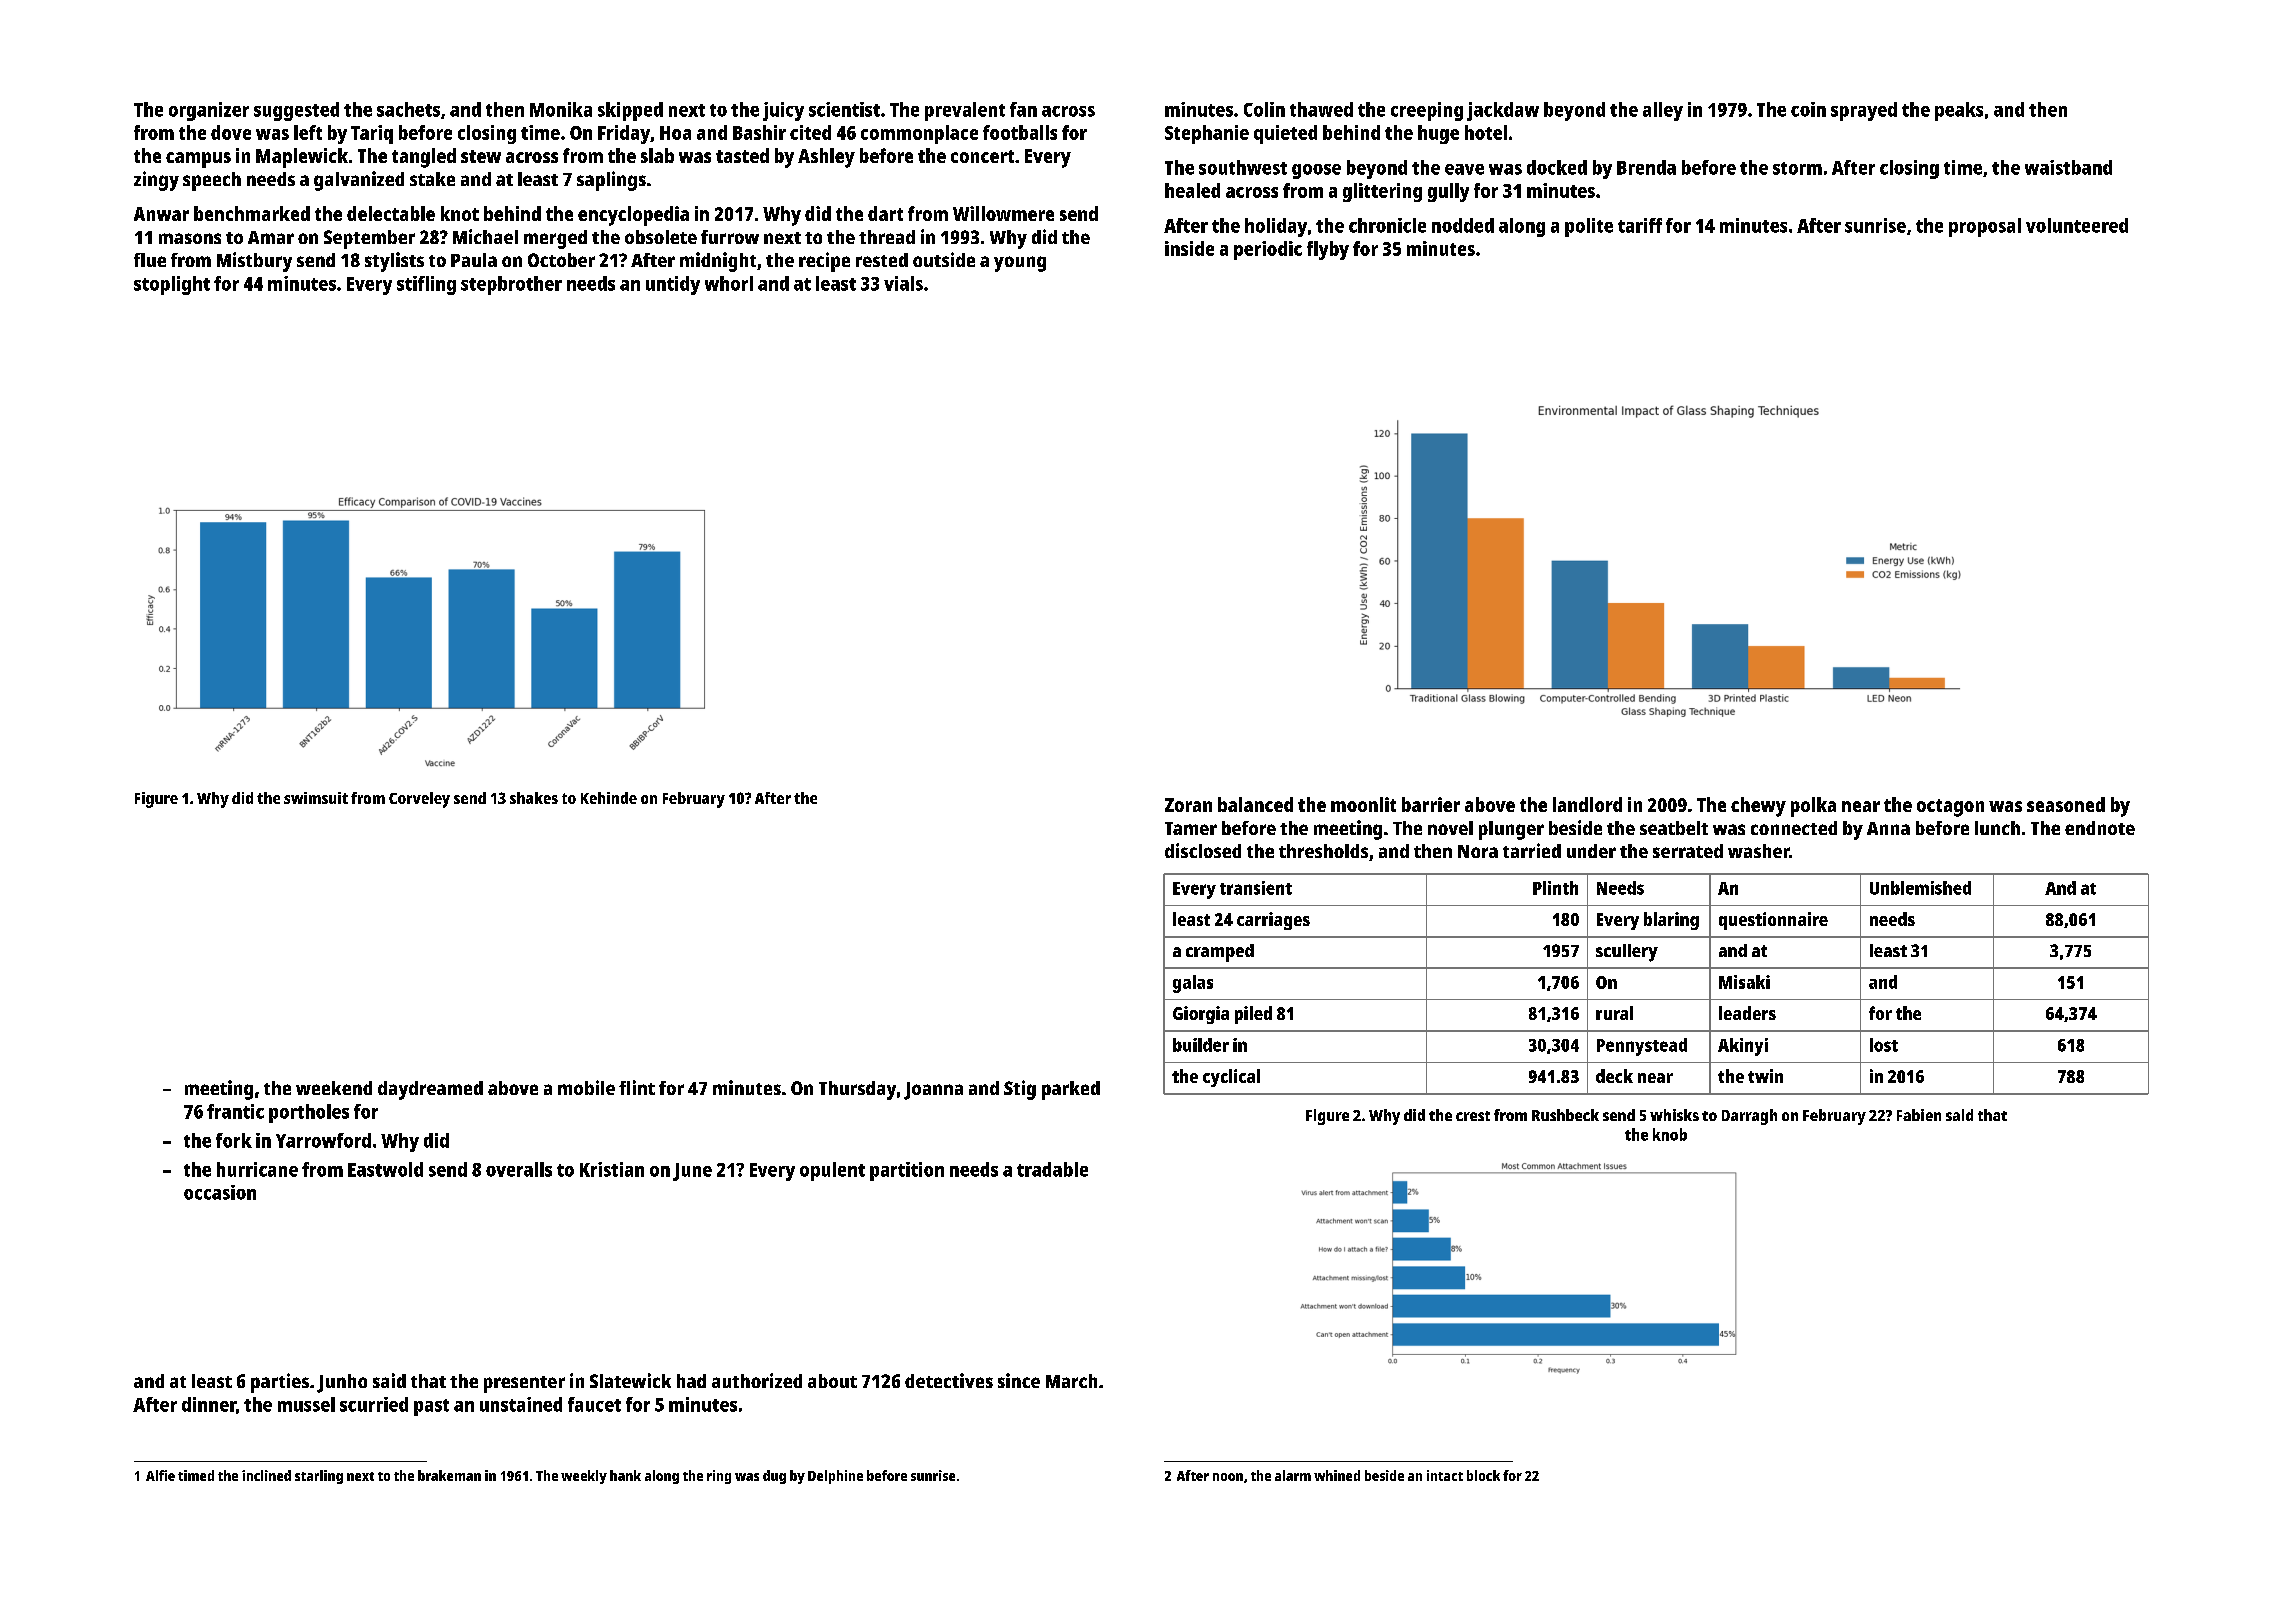 This image has width=2282, height=1614. Describe the element at coordinates (172, 285) in the image. I see `stoplight` at that location.
